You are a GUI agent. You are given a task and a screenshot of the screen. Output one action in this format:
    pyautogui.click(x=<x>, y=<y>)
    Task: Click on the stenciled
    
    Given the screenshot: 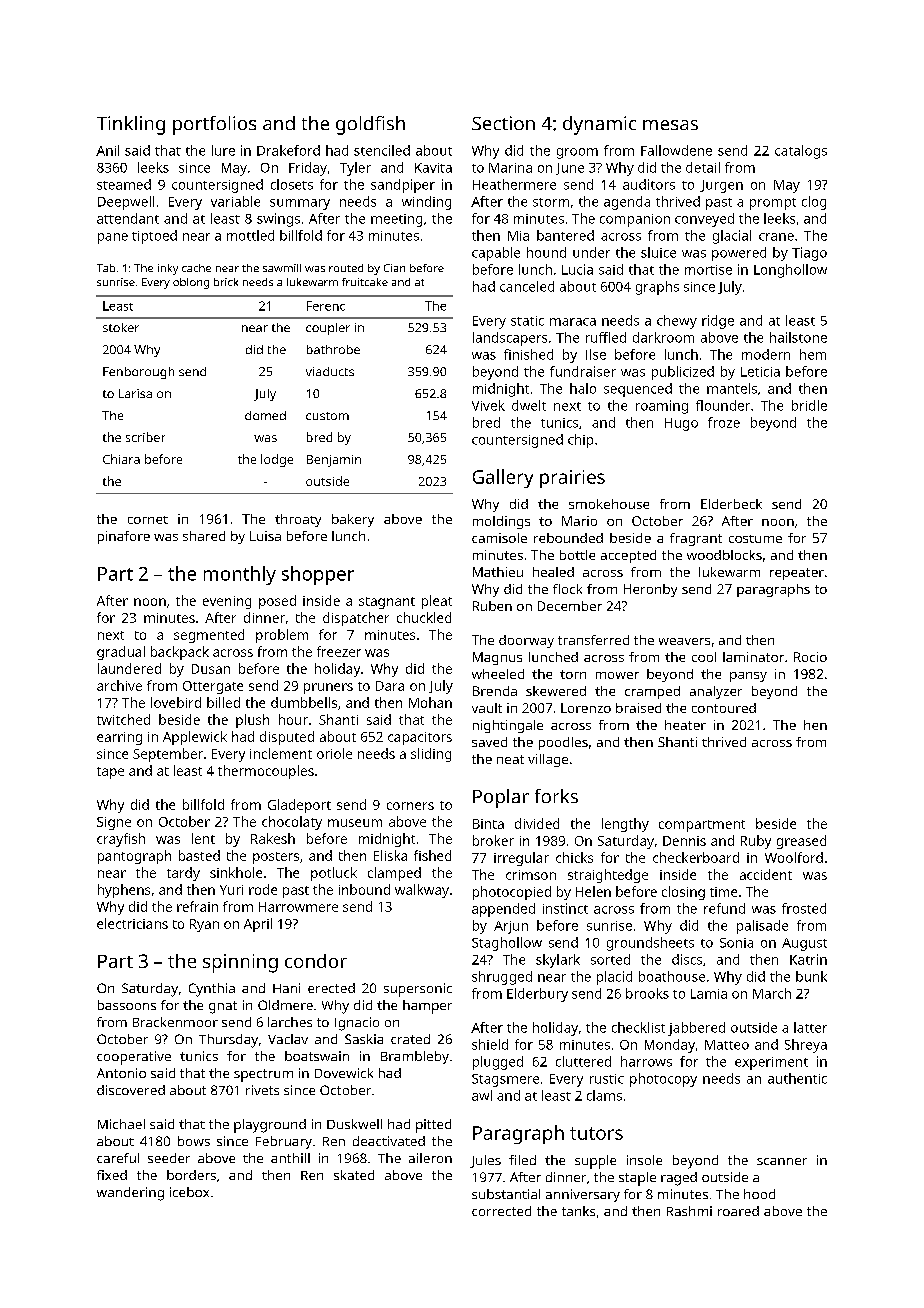 What is the action you would take?
    pyautogui.click(x=382, y=150)
